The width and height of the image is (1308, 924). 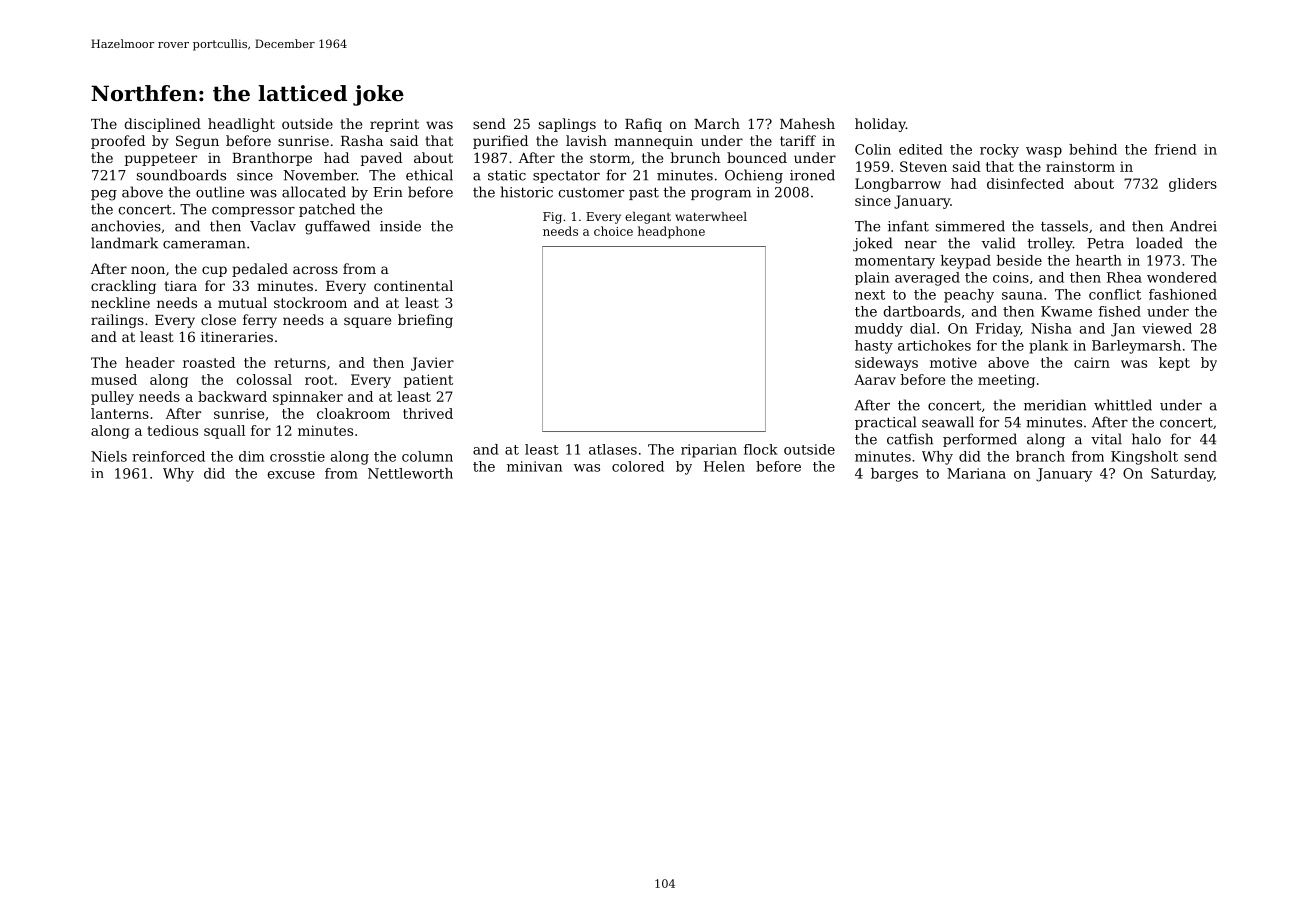 I want to click on across, so click(x=315, y=270).
